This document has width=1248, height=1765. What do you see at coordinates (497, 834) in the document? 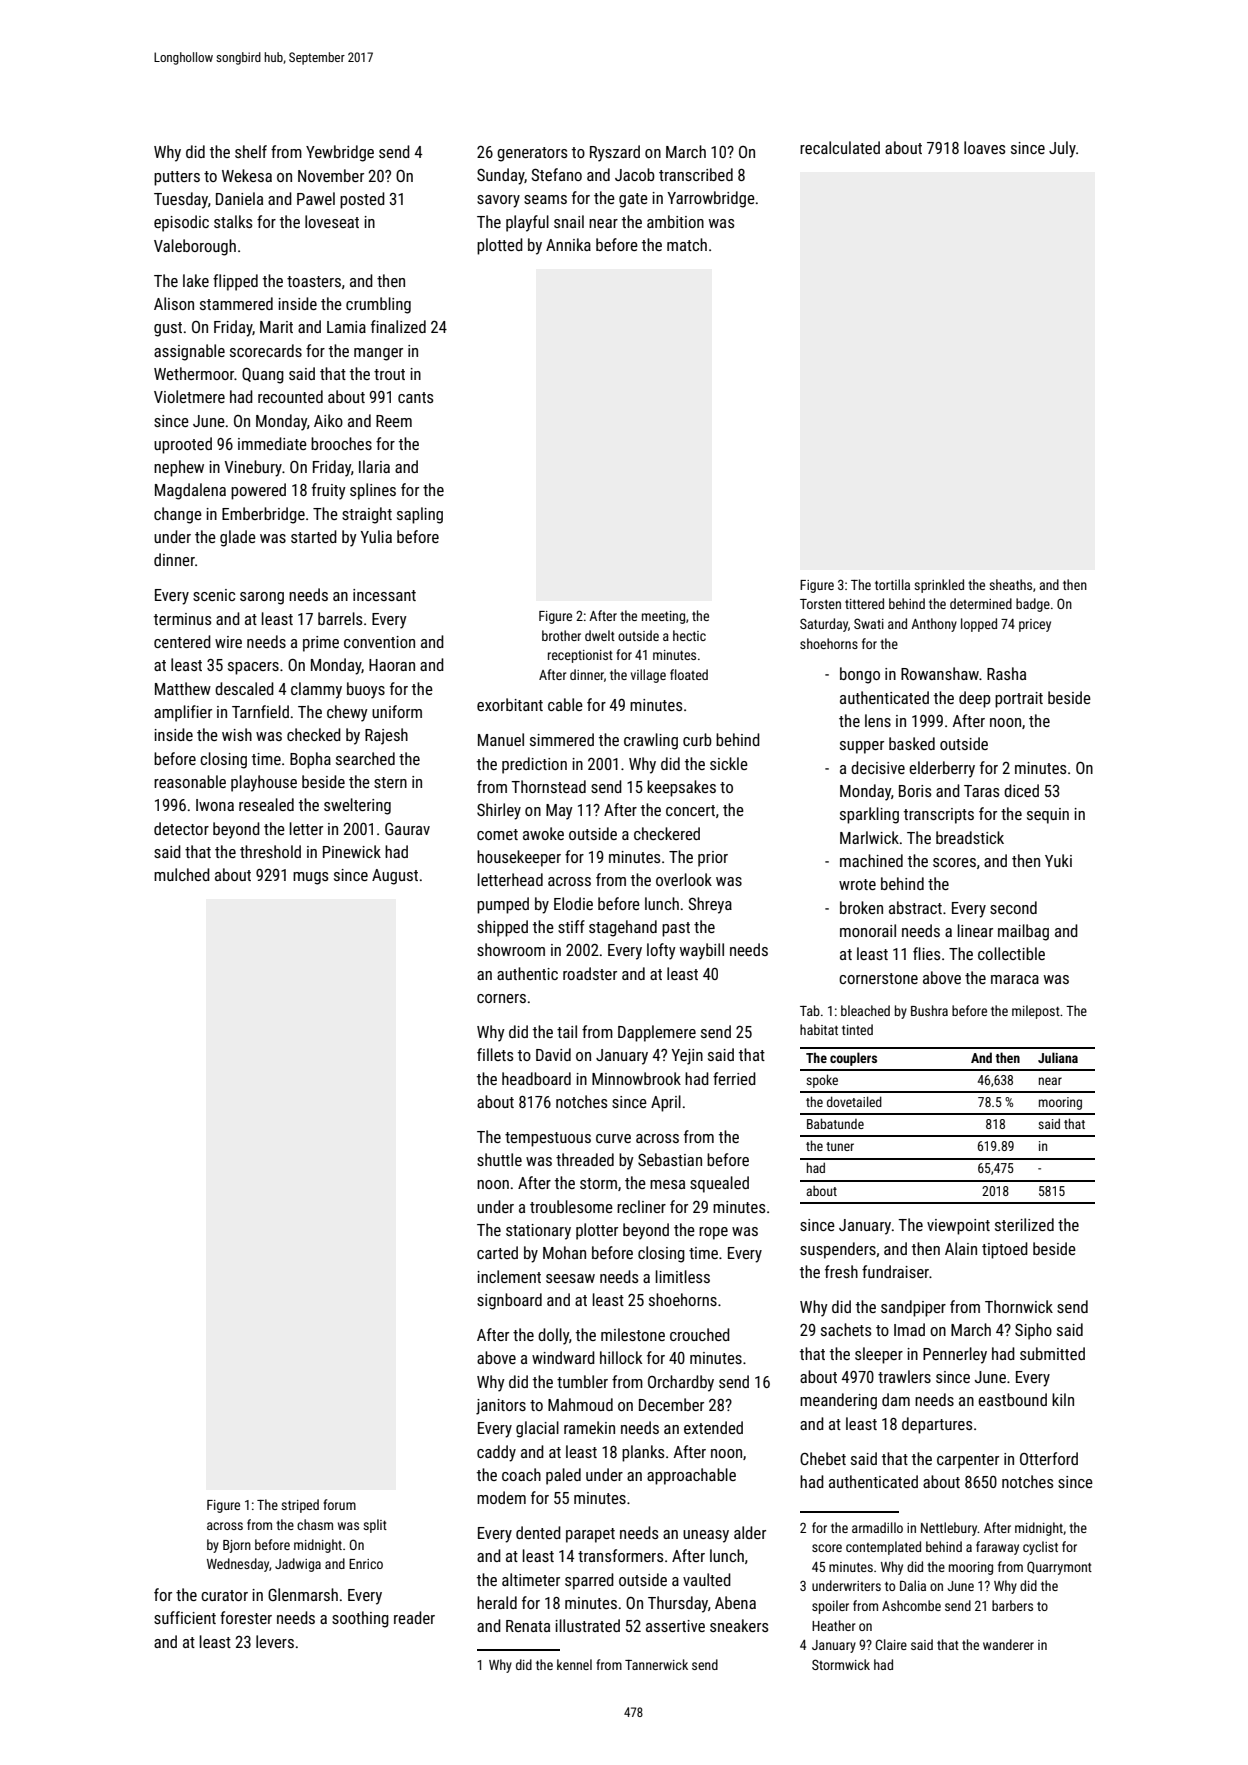
I see `comet` at bounding box center [497, 834].
